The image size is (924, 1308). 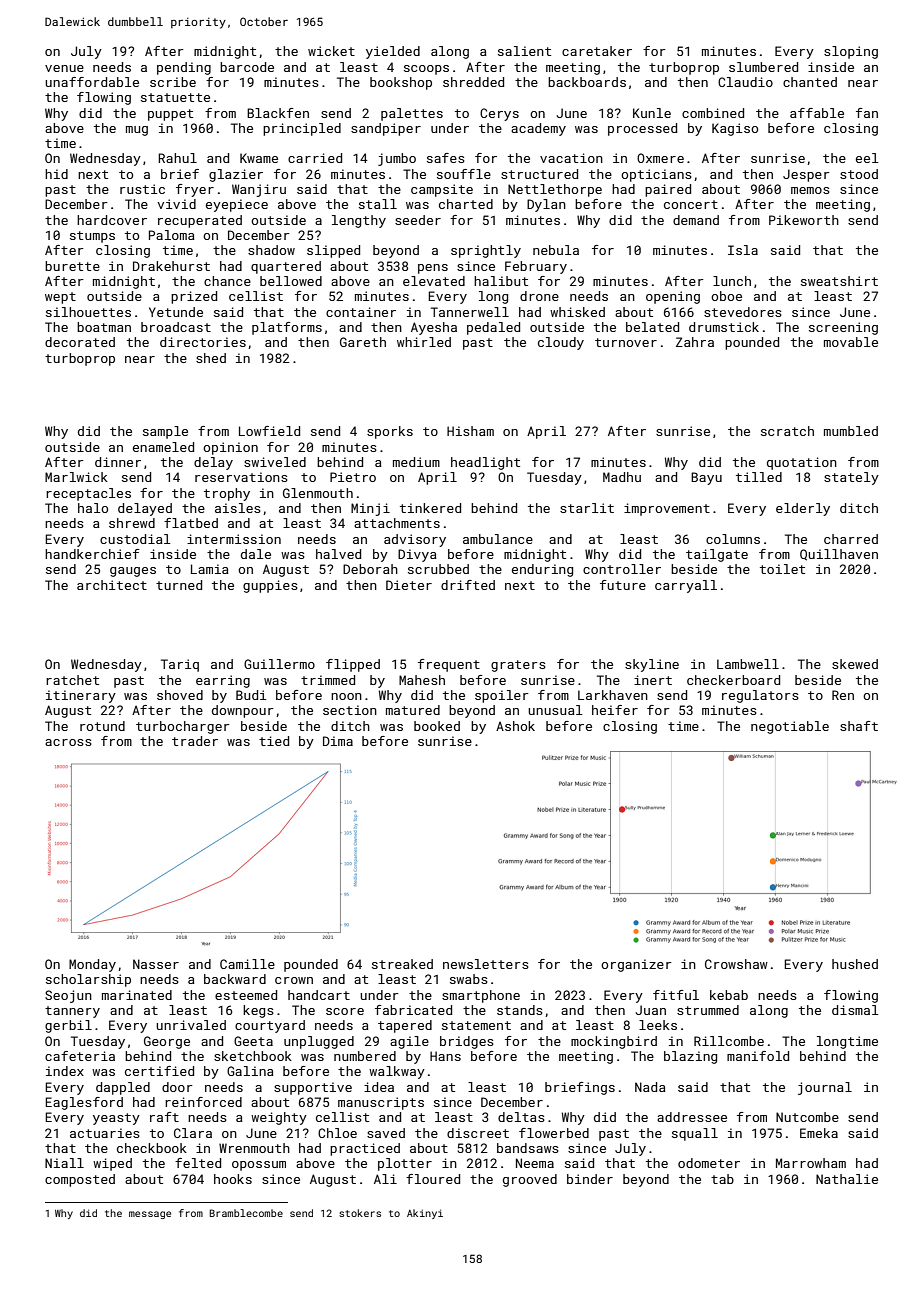 I want to click on caretaker, so click(x=597, y=51).
